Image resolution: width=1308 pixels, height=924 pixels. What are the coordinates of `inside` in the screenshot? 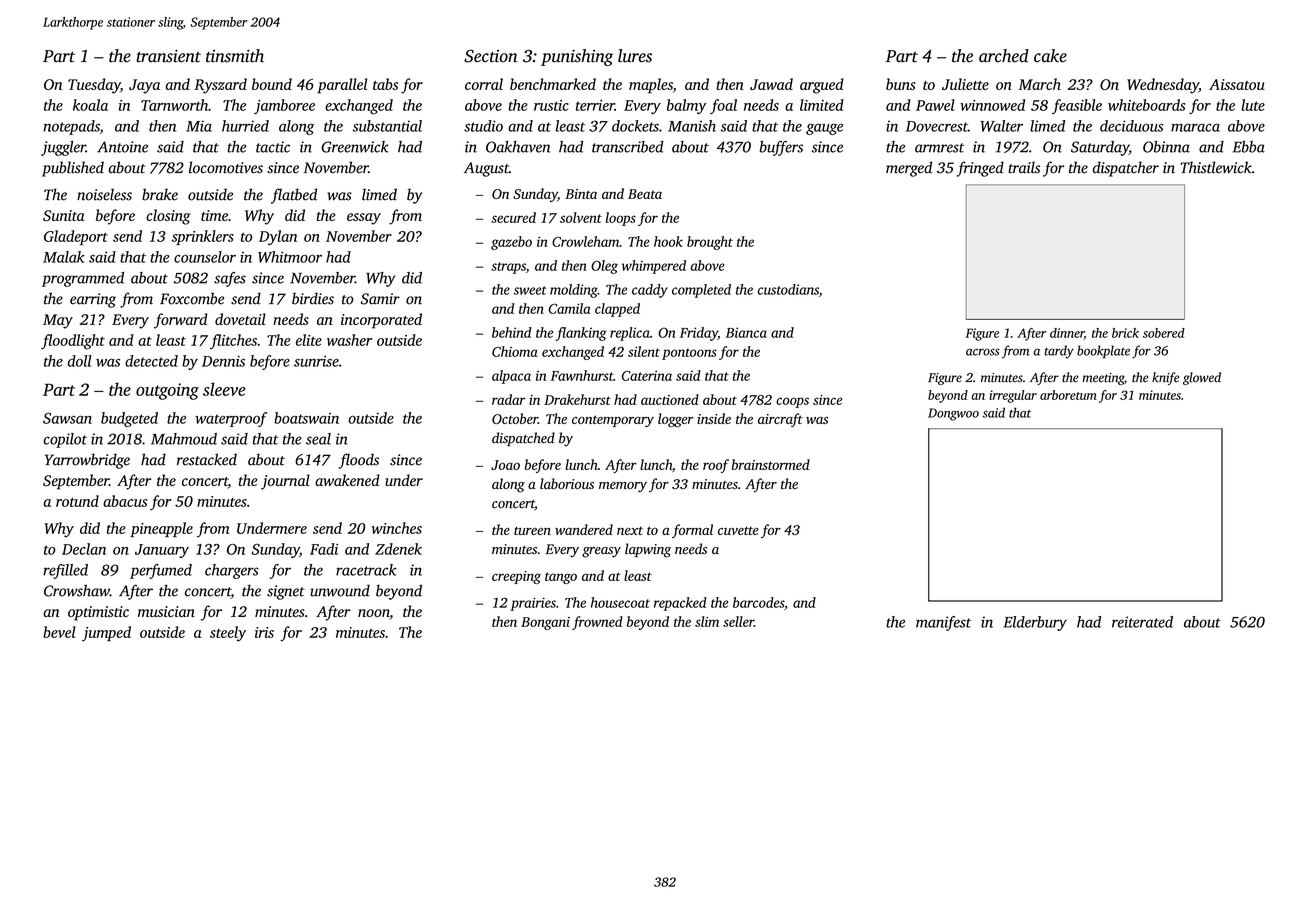 It's located at (714, 418).
